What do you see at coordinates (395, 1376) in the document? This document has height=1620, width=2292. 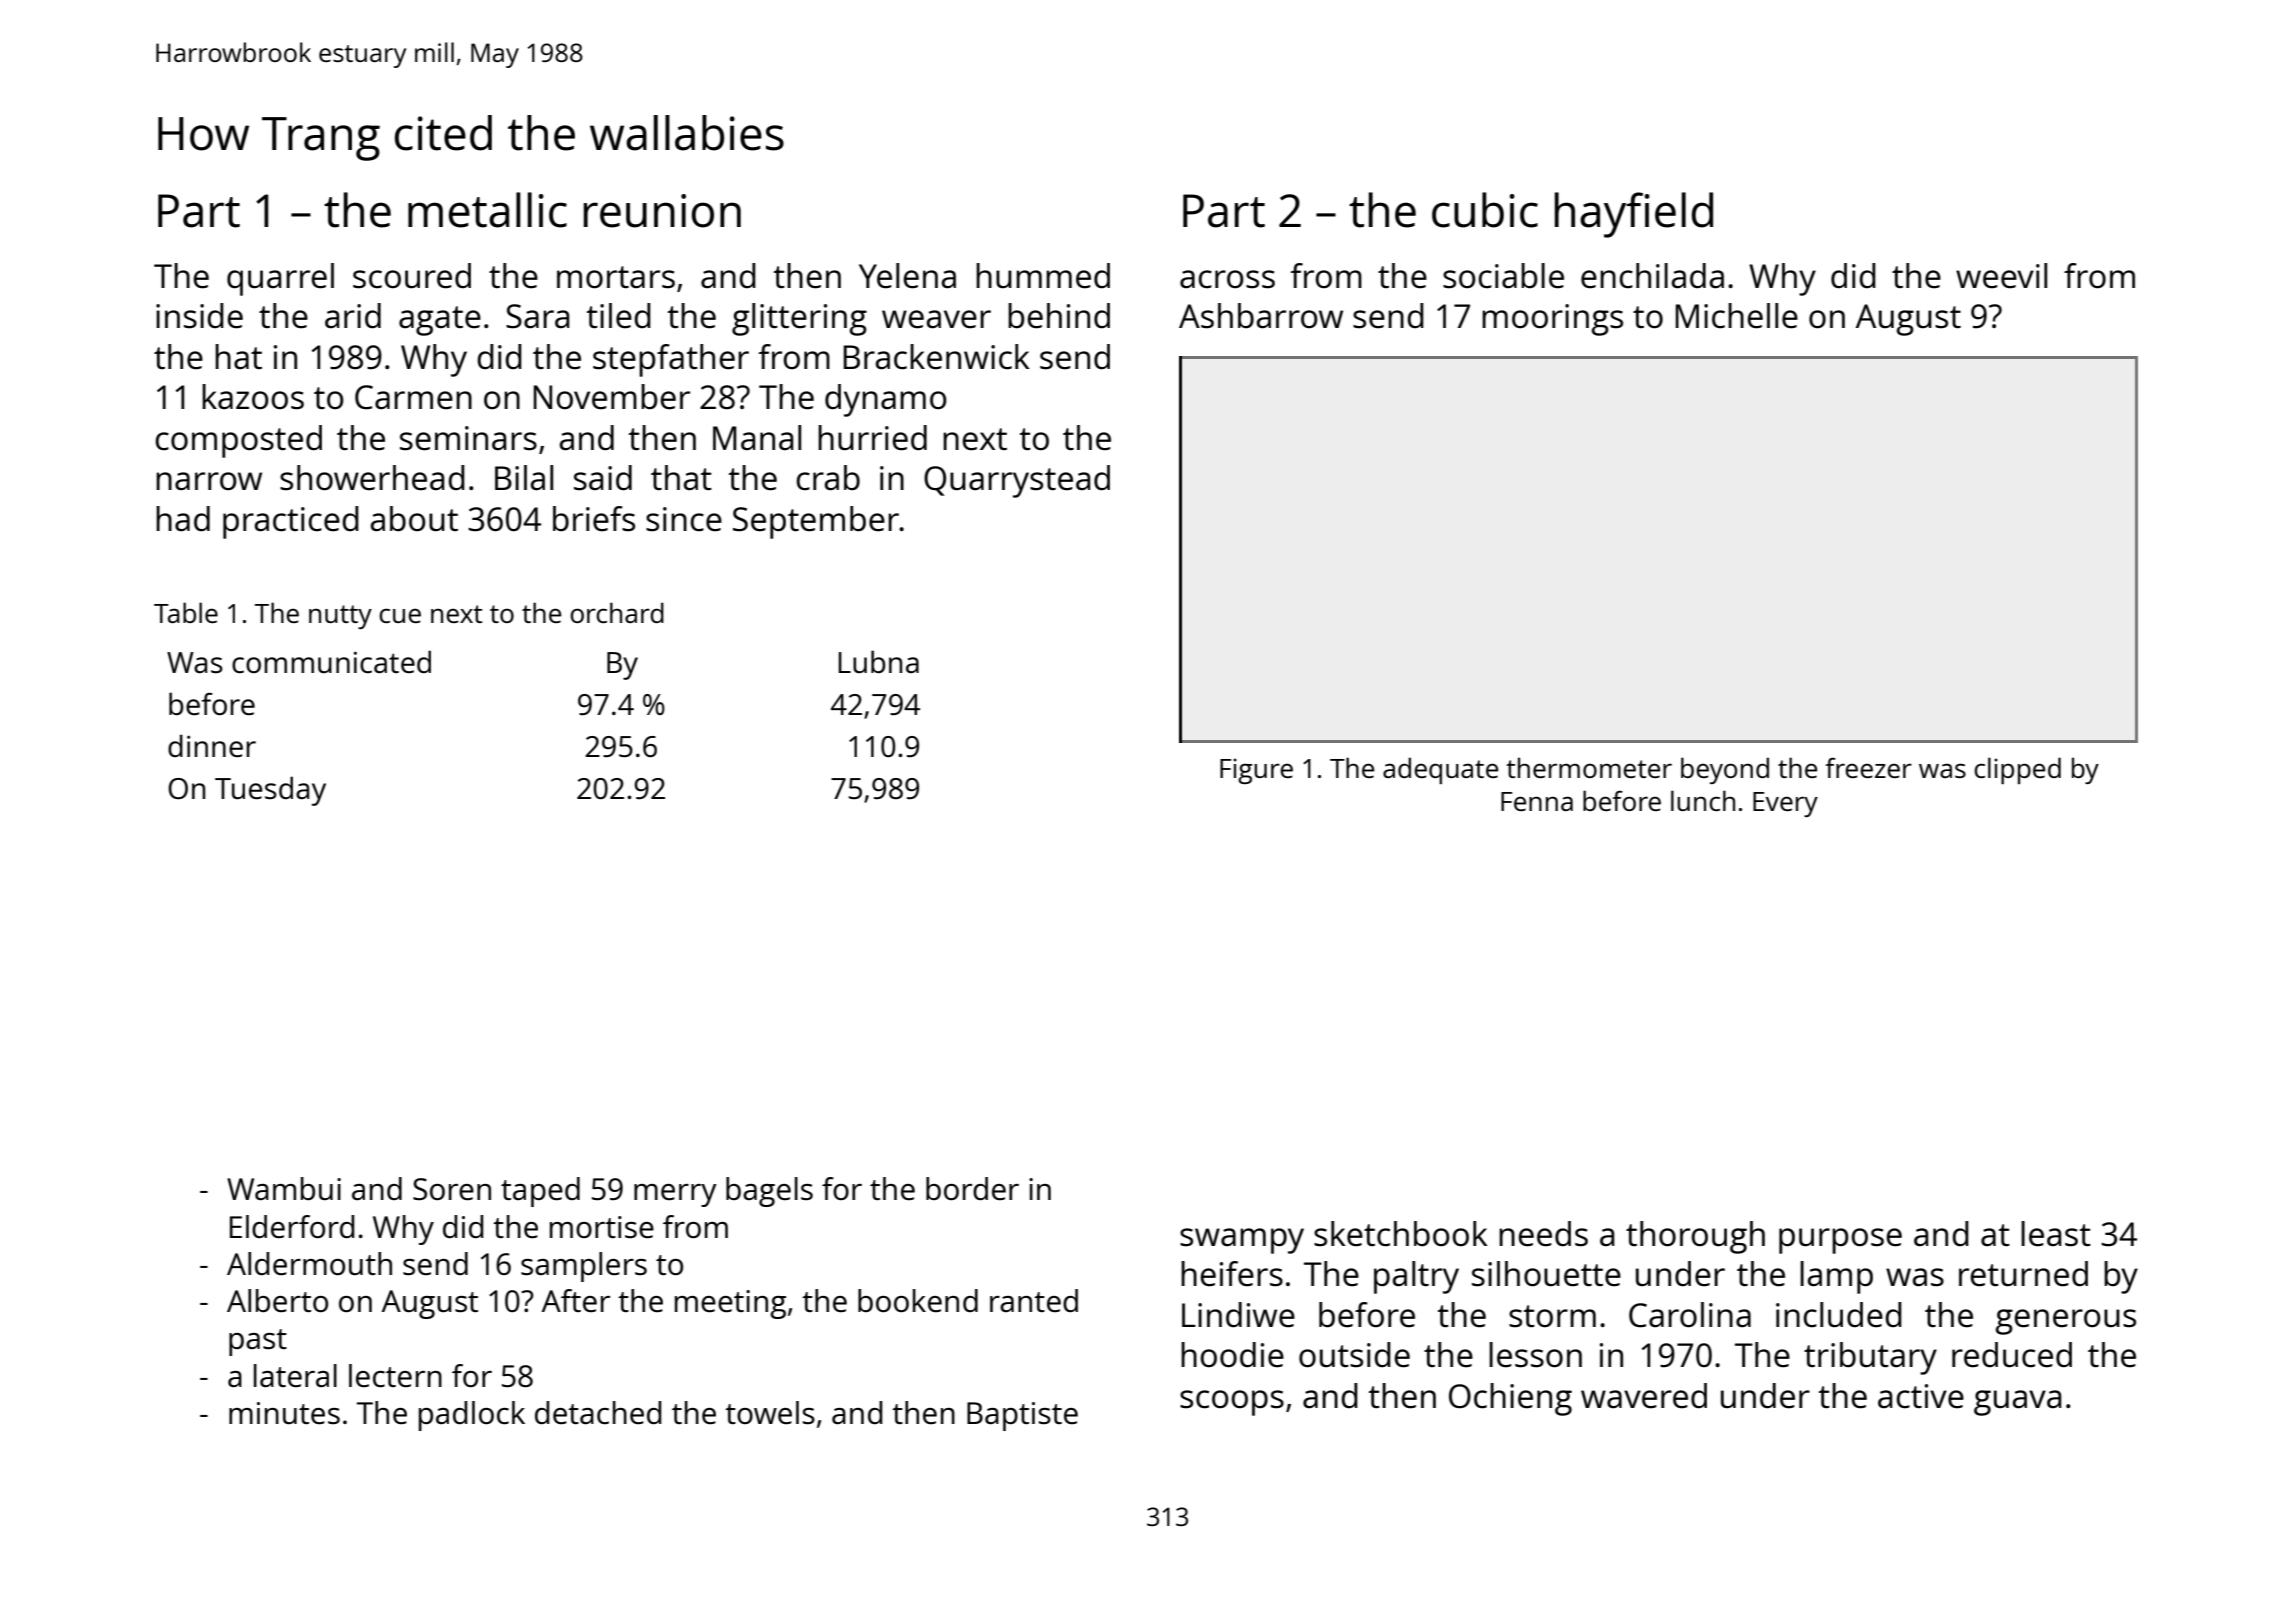 I see `lectern` at bounding box center [395, 1376].
